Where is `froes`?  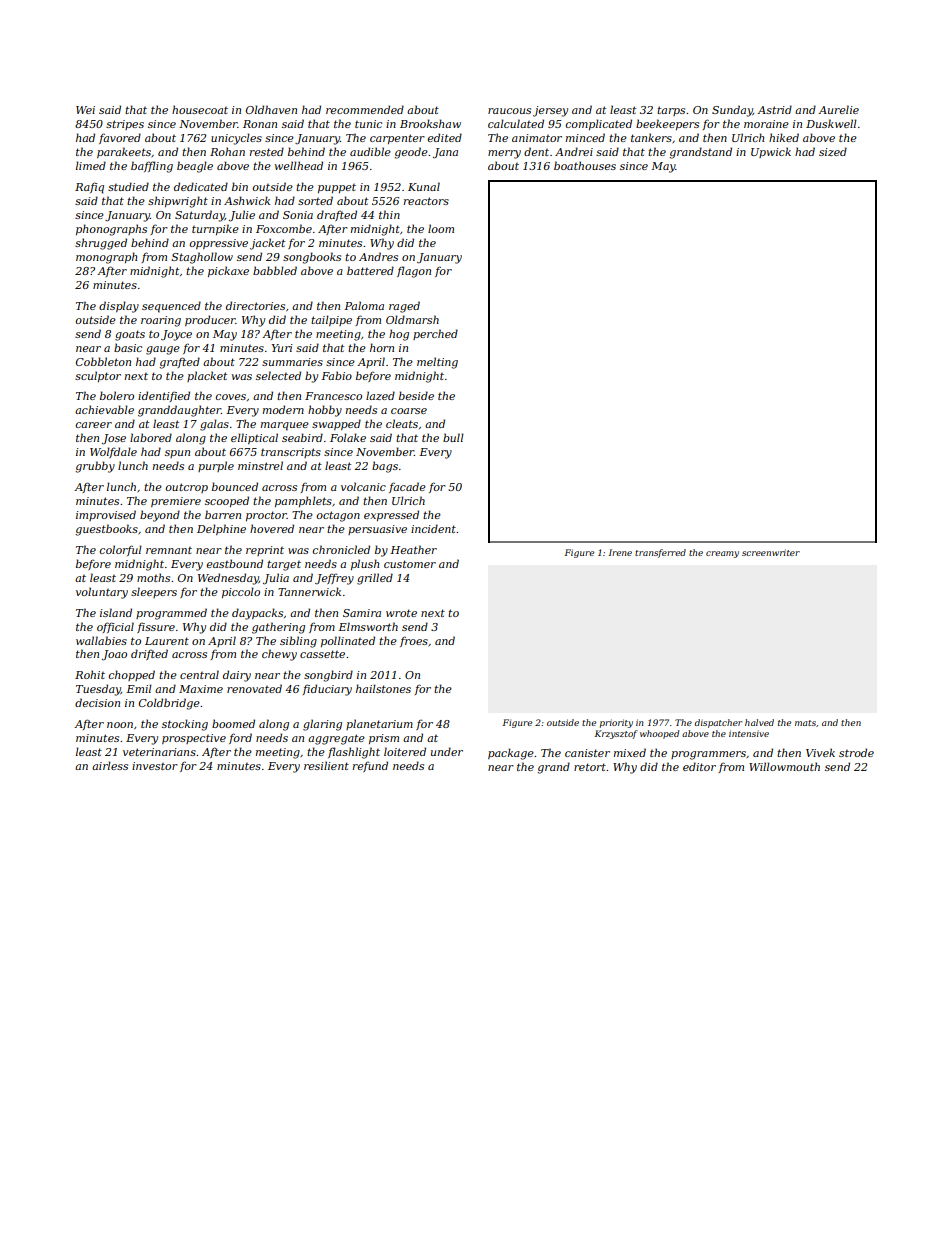
froes is located at coordinates (414, 641).
